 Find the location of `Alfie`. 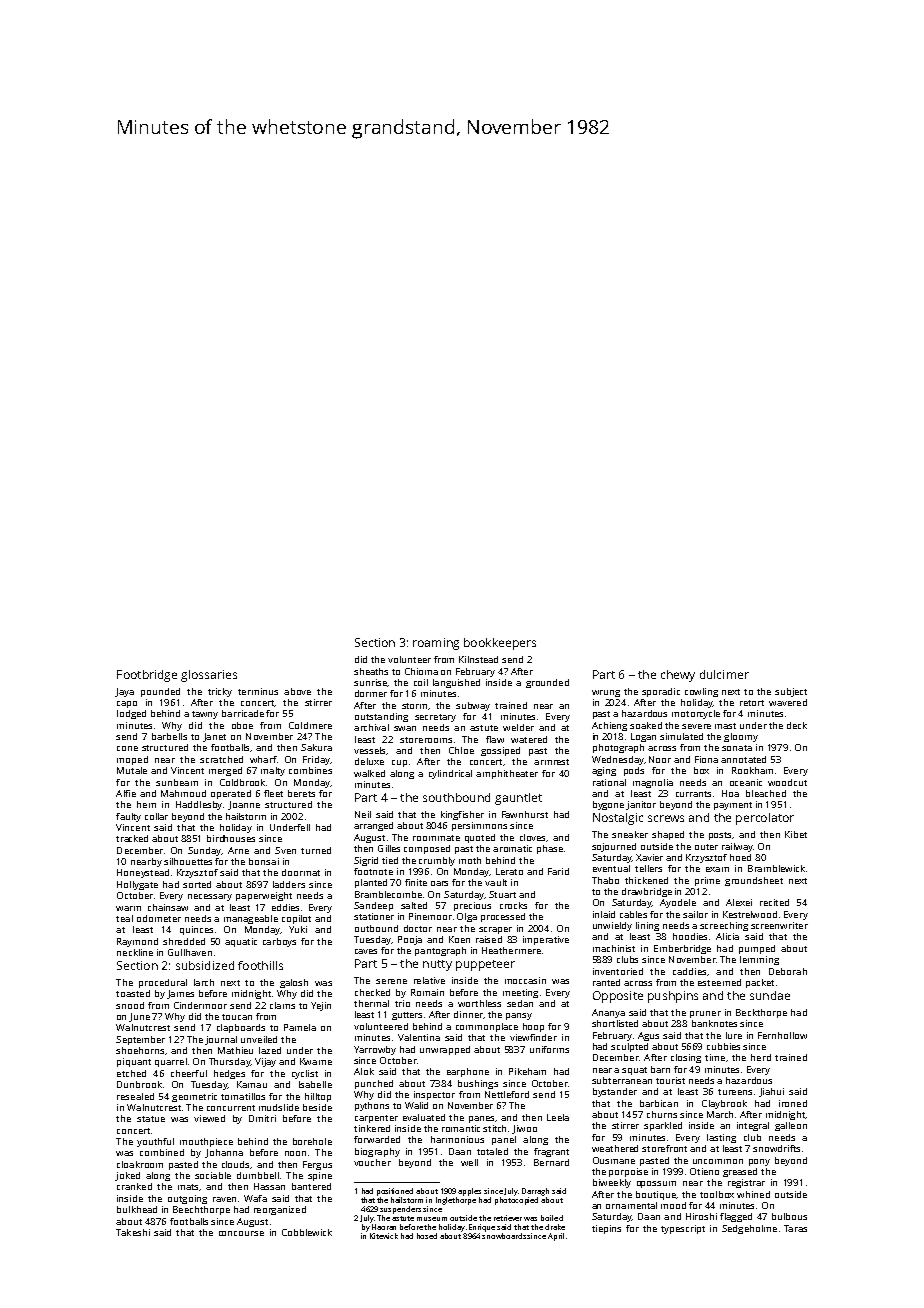

Alfie is located at coordinates (126, 793).
